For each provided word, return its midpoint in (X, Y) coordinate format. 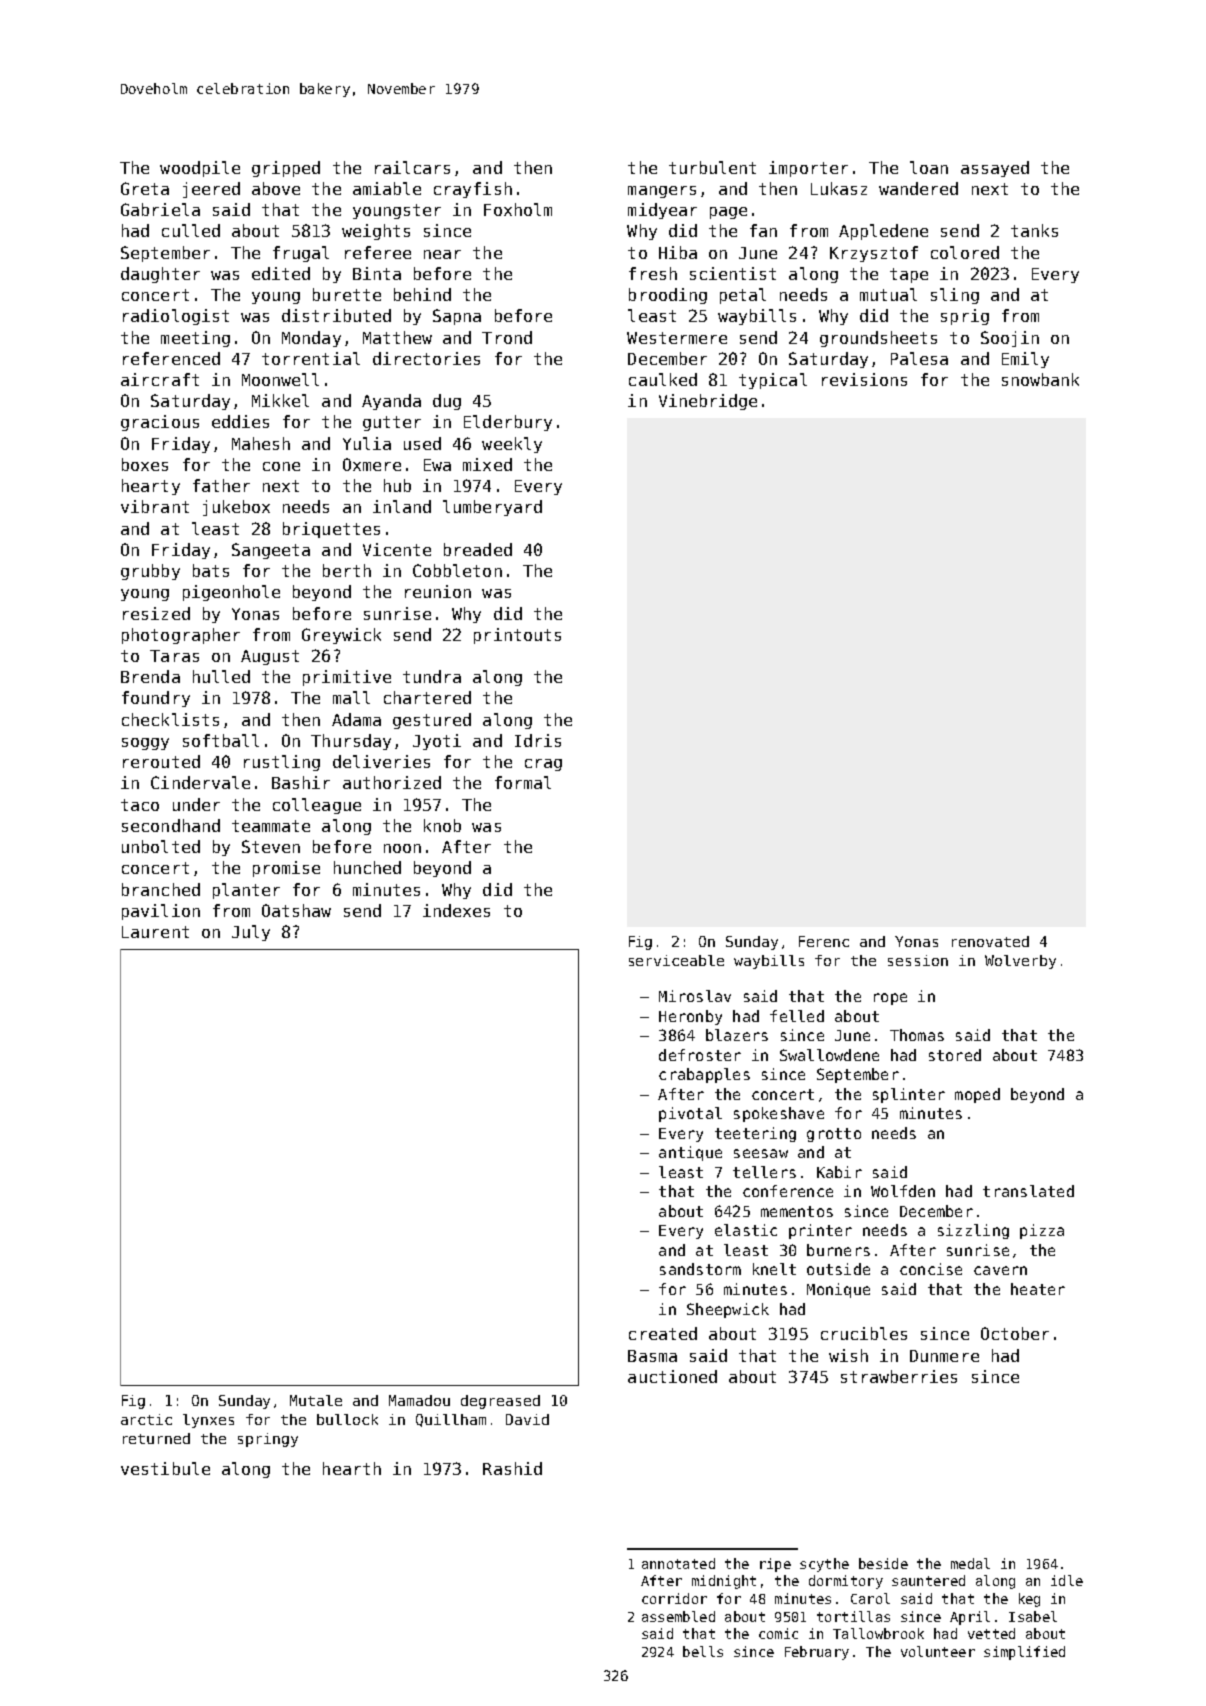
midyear (662, 211)
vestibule (165, 1468)
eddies (240, 421)
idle (1067, 1580)
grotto (834, 1135)
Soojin (1010, 339)
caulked (663, 379)
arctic (146, 1419)
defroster (700, 1055)
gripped (286, 169)
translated (1028, 1191)
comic (778, 1633)
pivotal (690, 1114)
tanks (1034, 230)
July (251, 933)
